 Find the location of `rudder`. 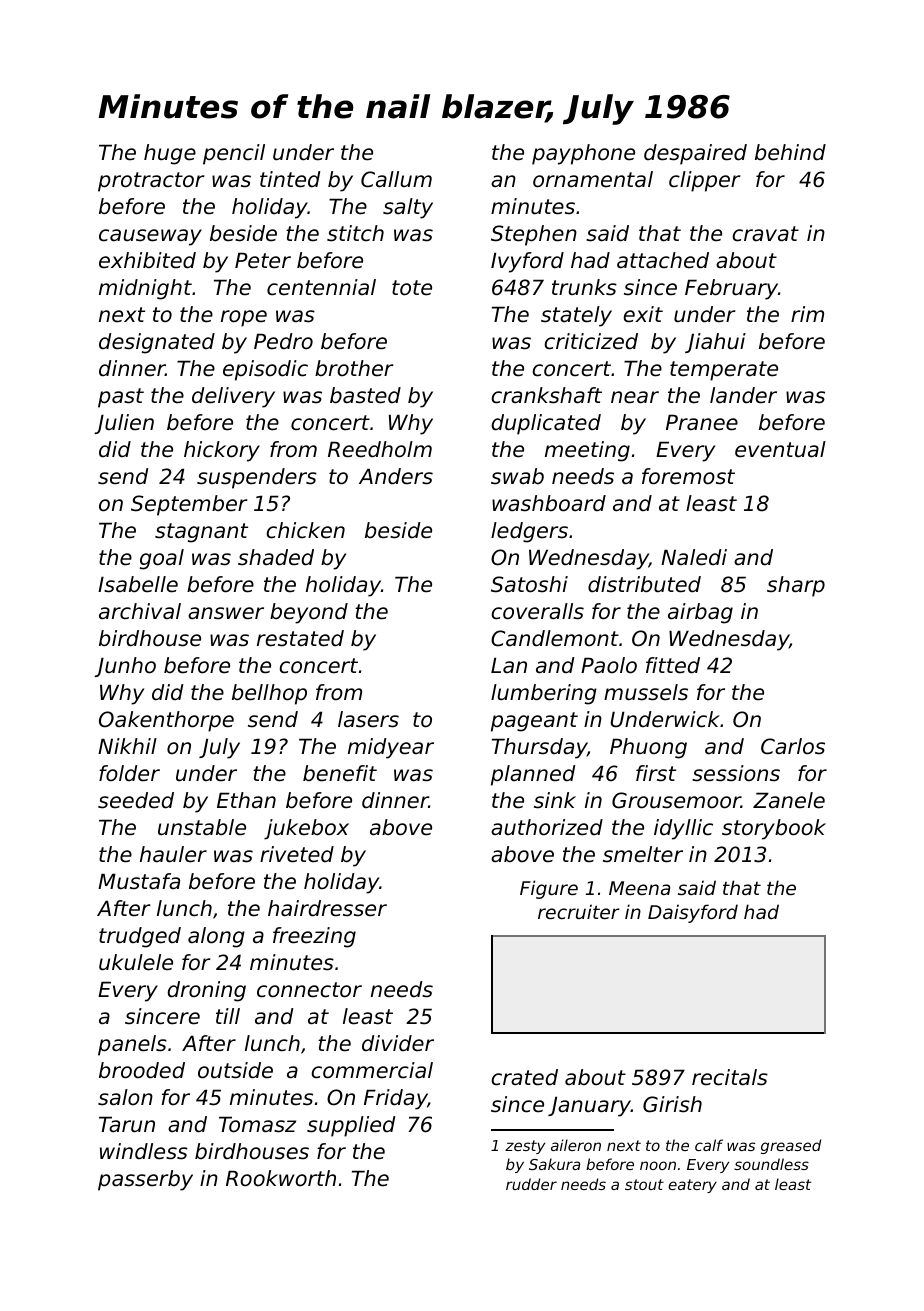

rudder is located at coordinates (531, 1184).
